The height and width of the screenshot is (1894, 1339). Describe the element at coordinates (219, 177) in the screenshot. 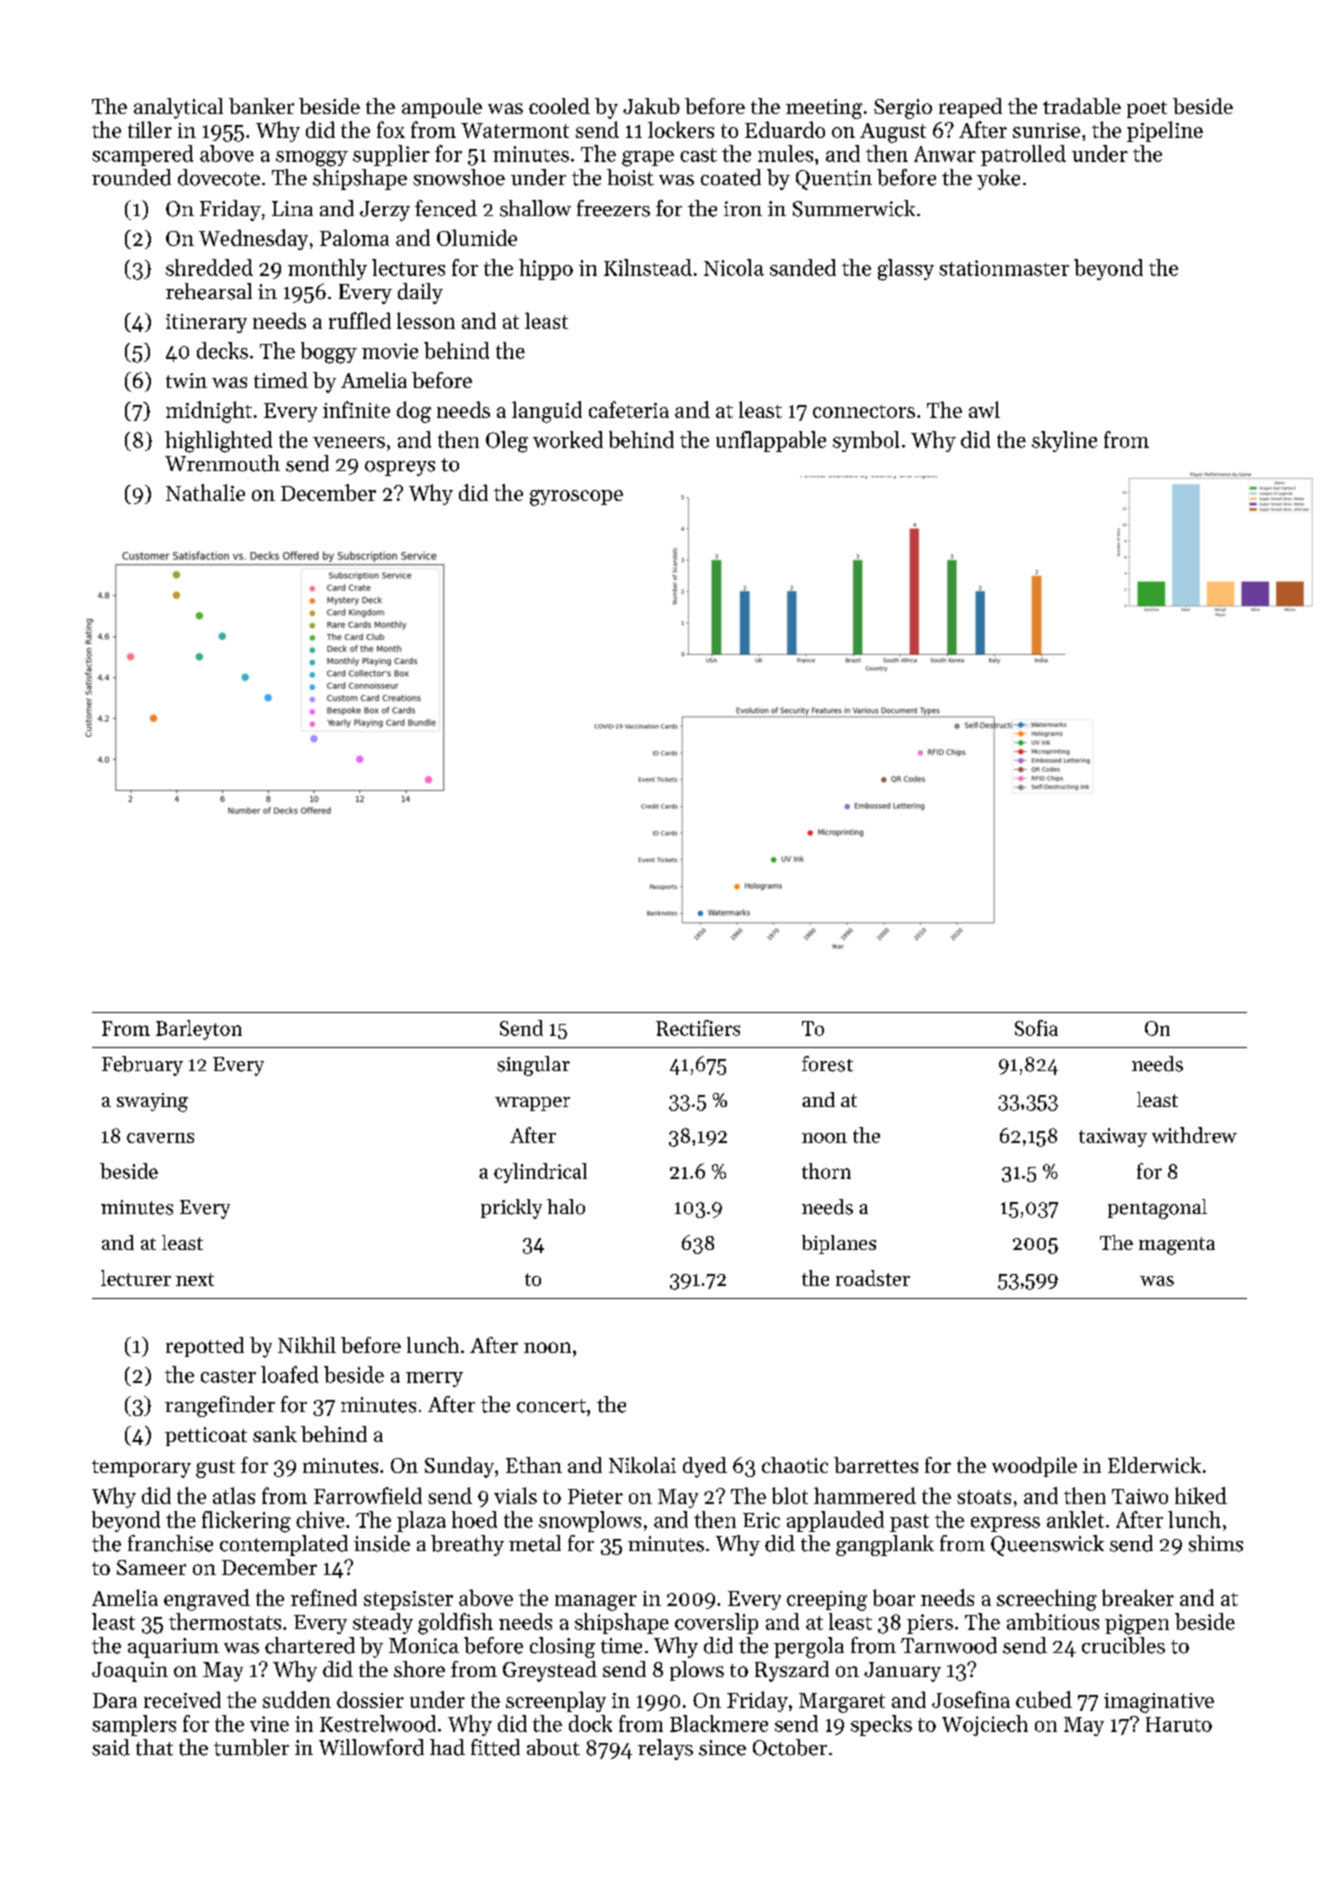

I see `dovecote` at that location.
